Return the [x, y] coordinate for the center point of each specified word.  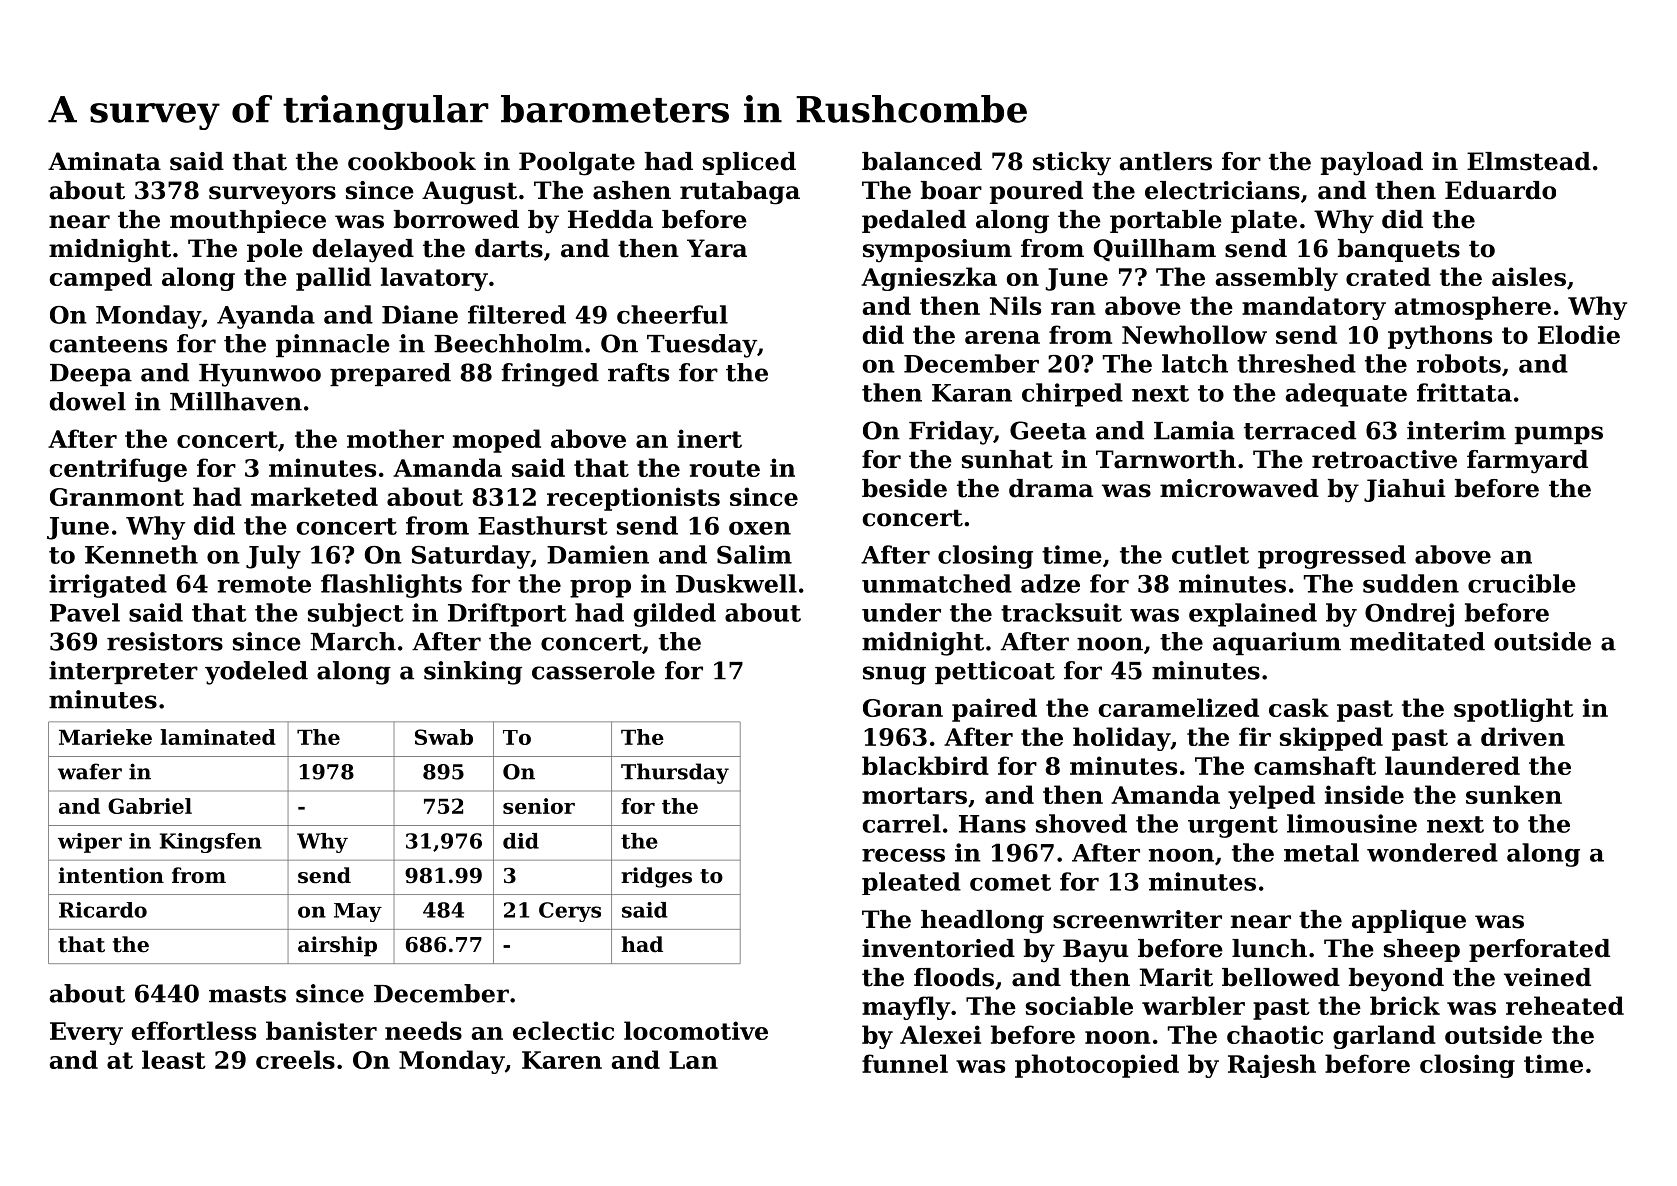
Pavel [85, 612]
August [469, 193]
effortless [194, 1030]
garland [1384, 1037]
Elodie [1579, 334]
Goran [903, 708]
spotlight [1514, 710]
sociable [1079, 1005]
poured [1036, 192]
